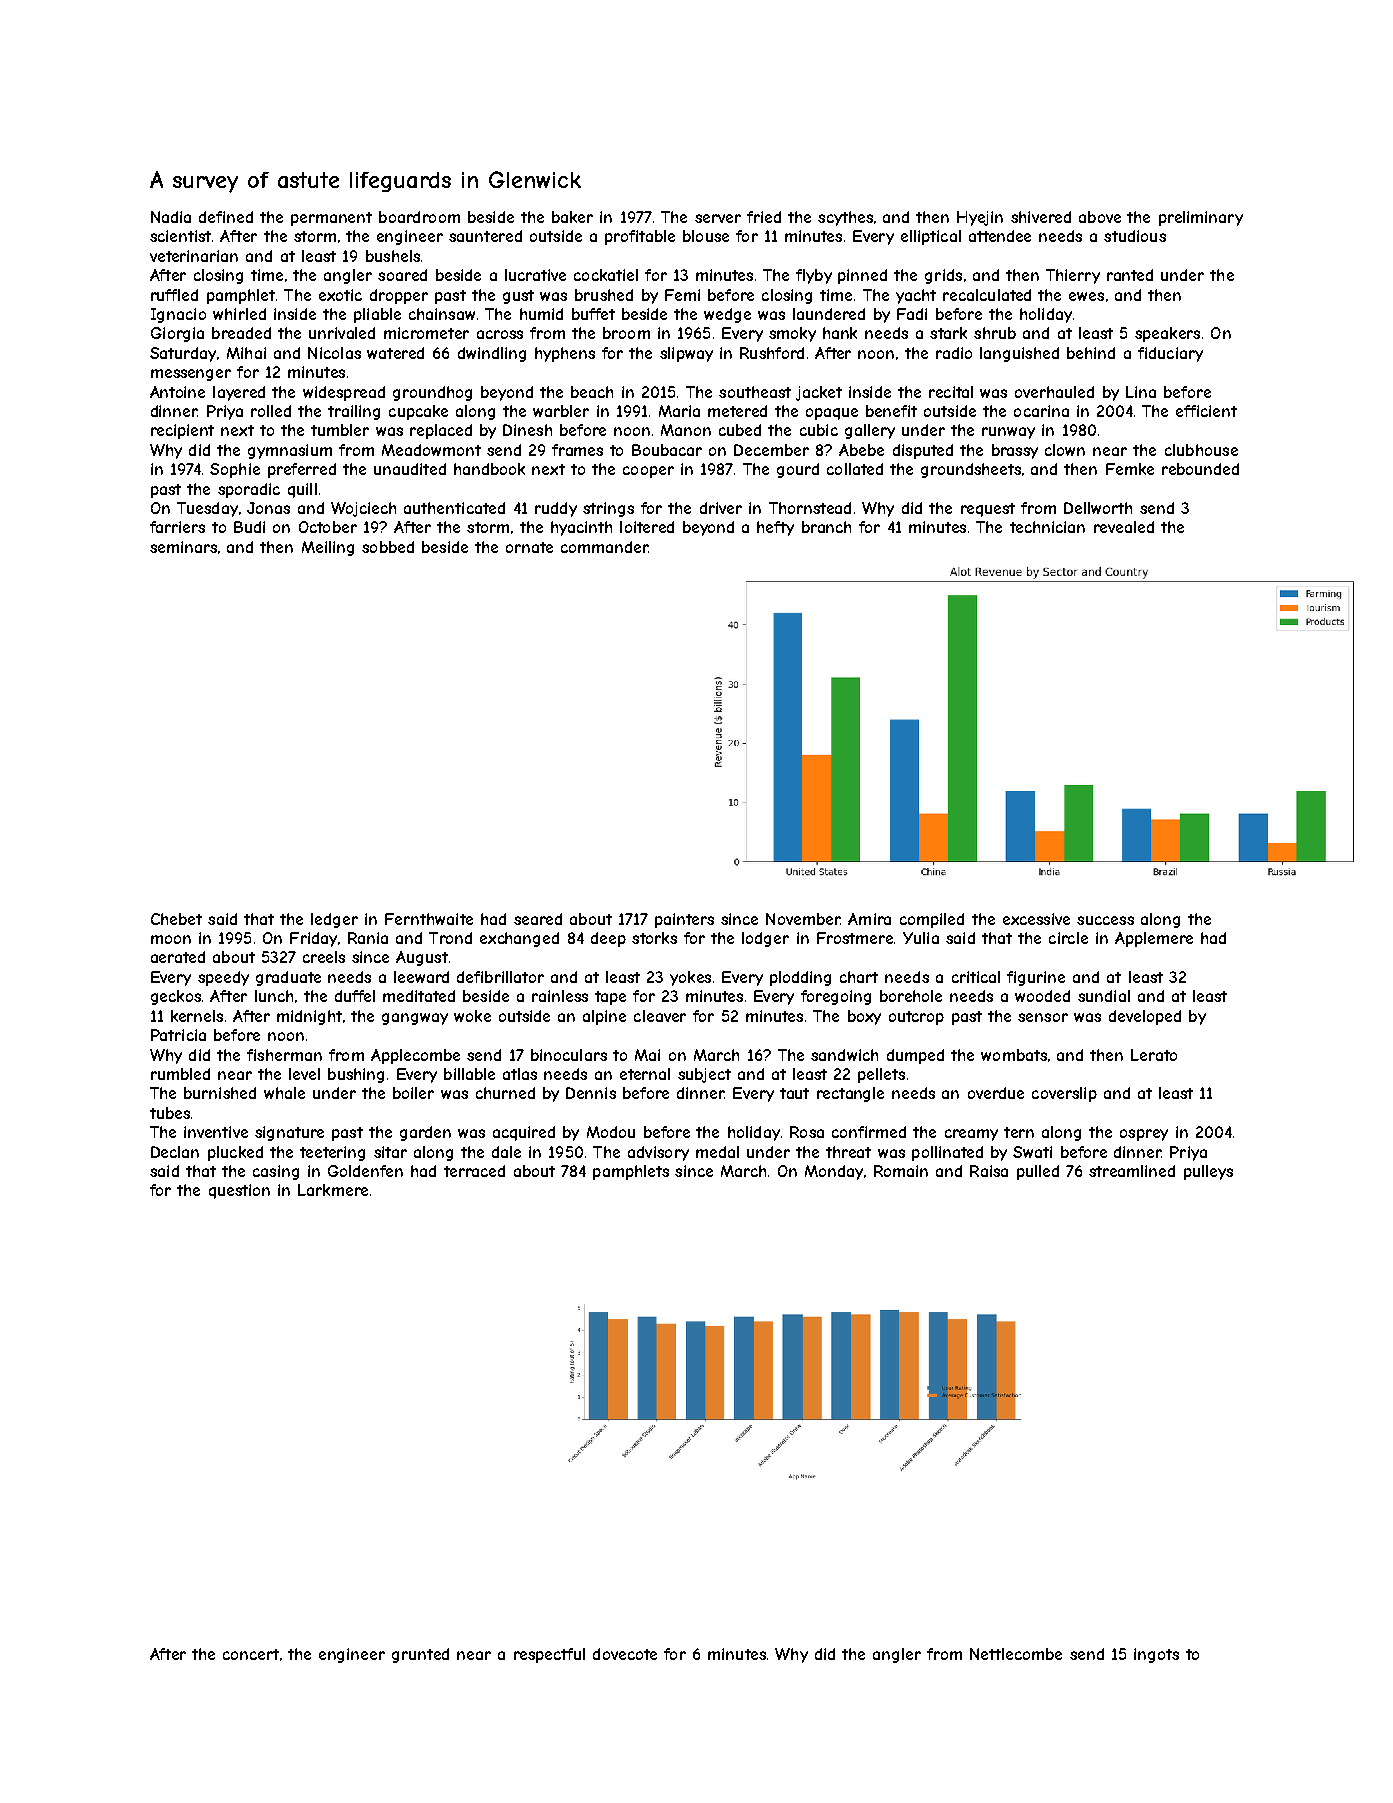 This document has height=1803, width=1393. What do you see at coordinates (988, 510) in the document?
I see `request` at bounding box center [988, 510].
